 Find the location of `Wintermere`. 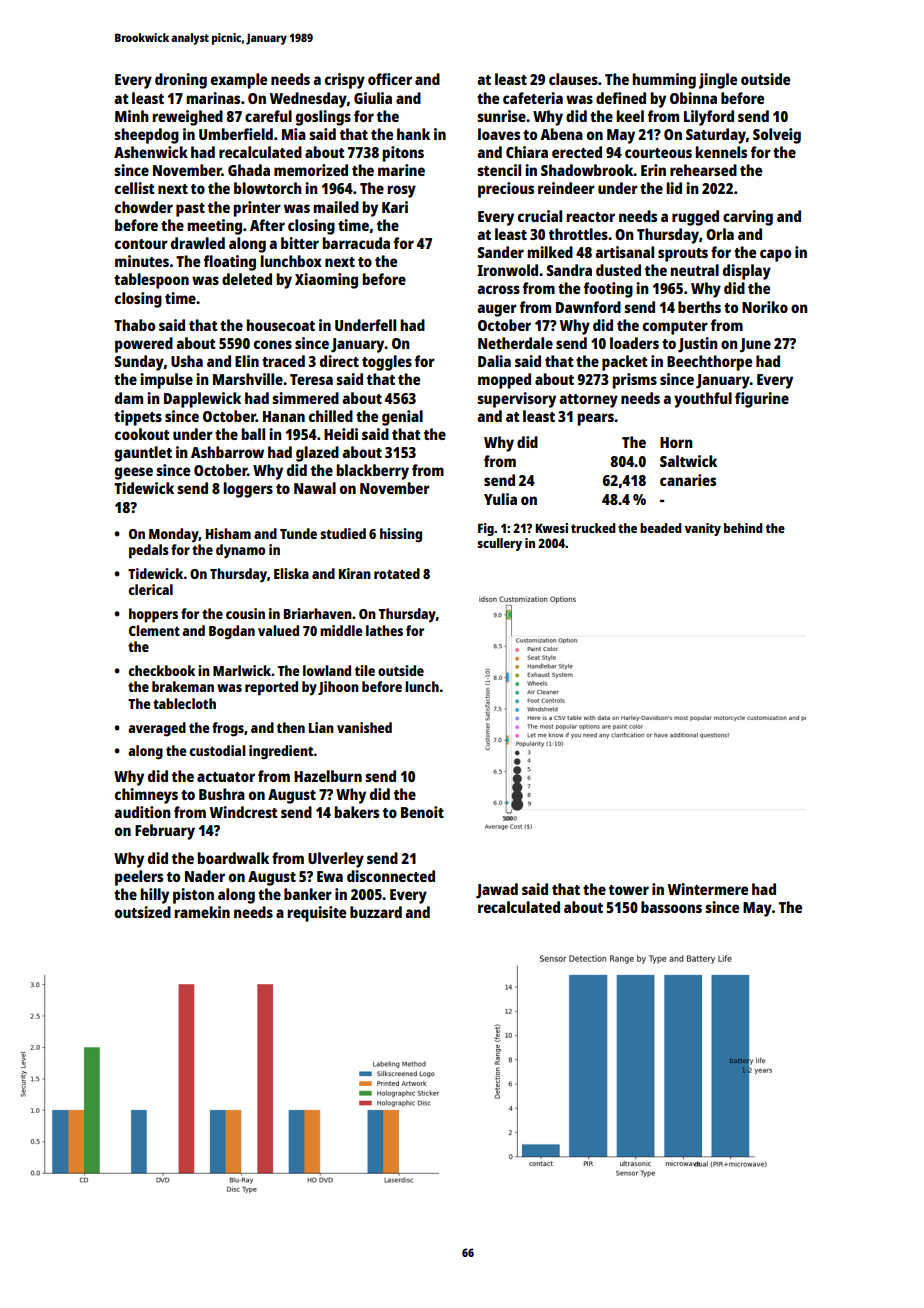

Wintermere is located at coordinates (708, 889).
